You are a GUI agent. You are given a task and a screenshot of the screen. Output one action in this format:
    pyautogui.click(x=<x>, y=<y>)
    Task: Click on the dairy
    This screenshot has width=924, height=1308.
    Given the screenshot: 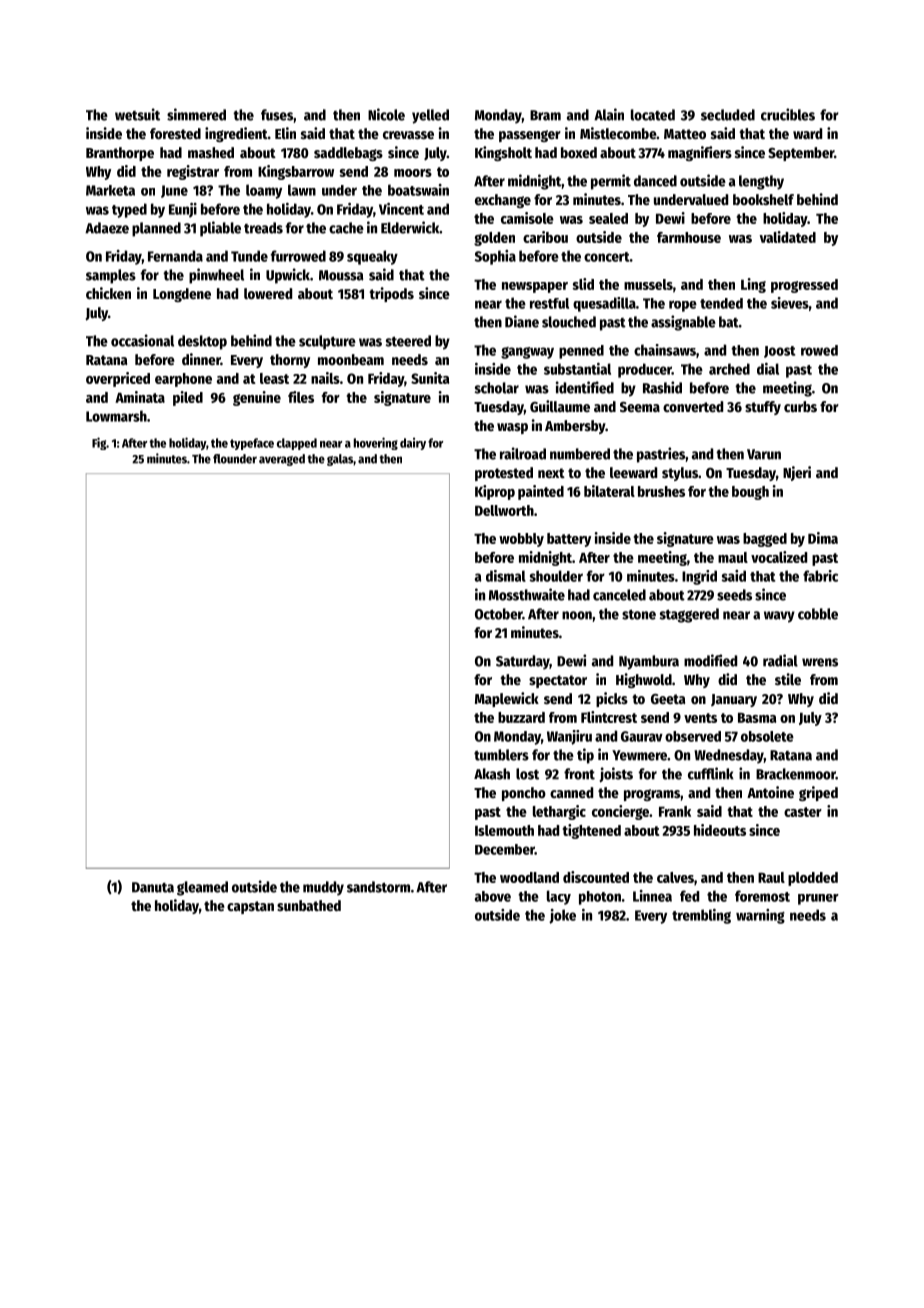 What is the action you would take?
    pyautogui.click(x=413, y=444)
